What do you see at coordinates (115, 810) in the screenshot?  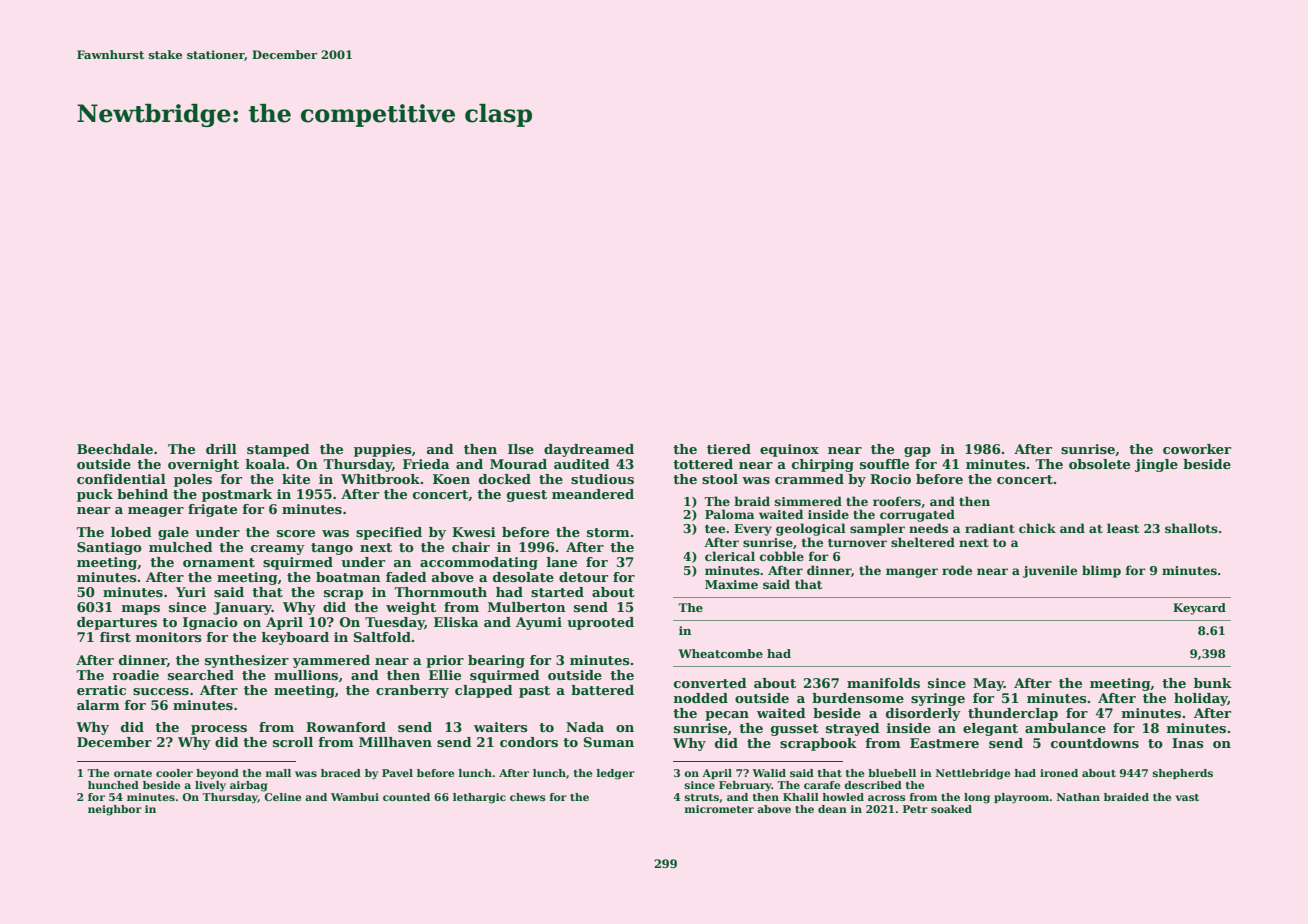 I see `neighbor` at bounding box center [115, 810].
